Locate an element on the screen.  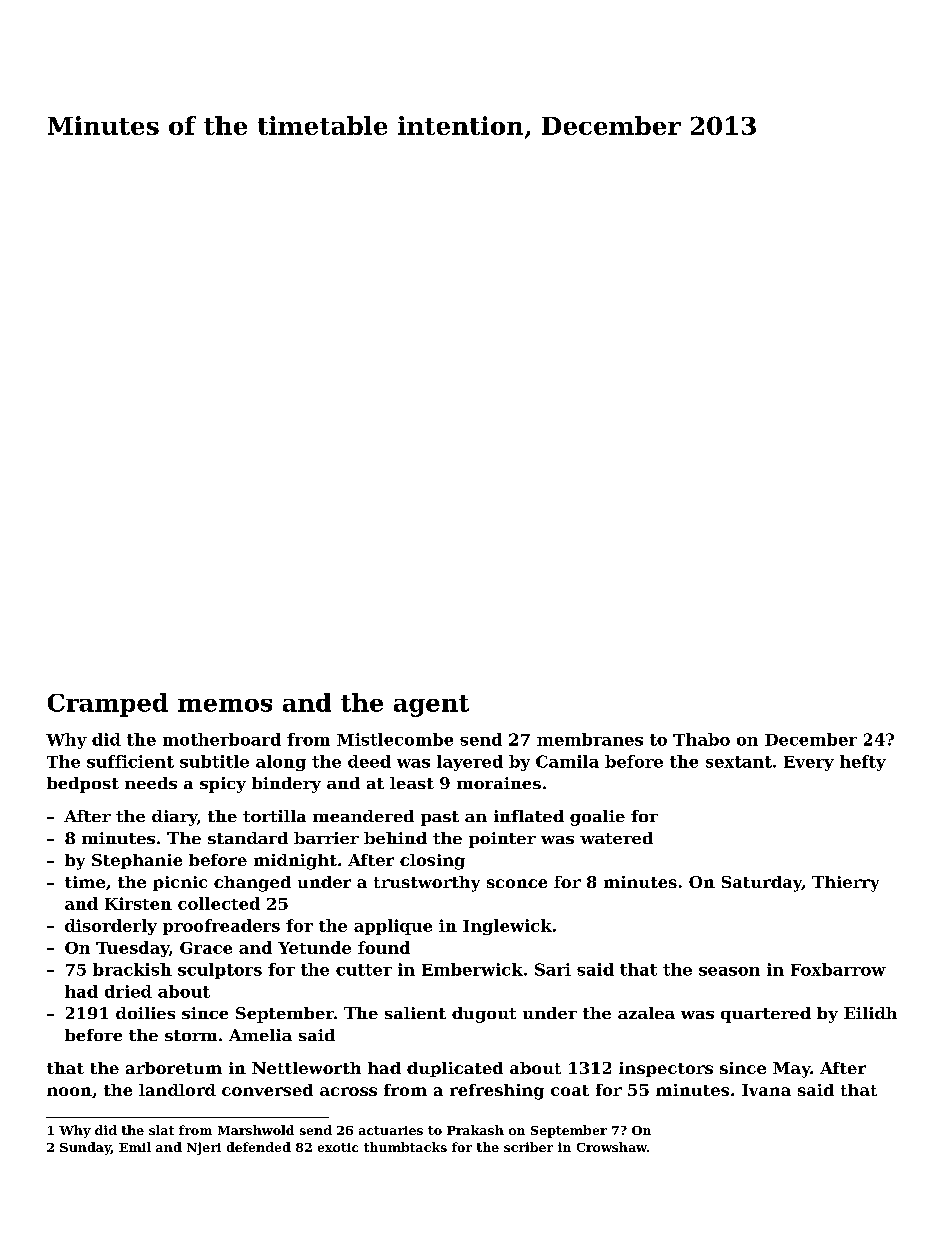
memos is located at coordinates (225, 705).
